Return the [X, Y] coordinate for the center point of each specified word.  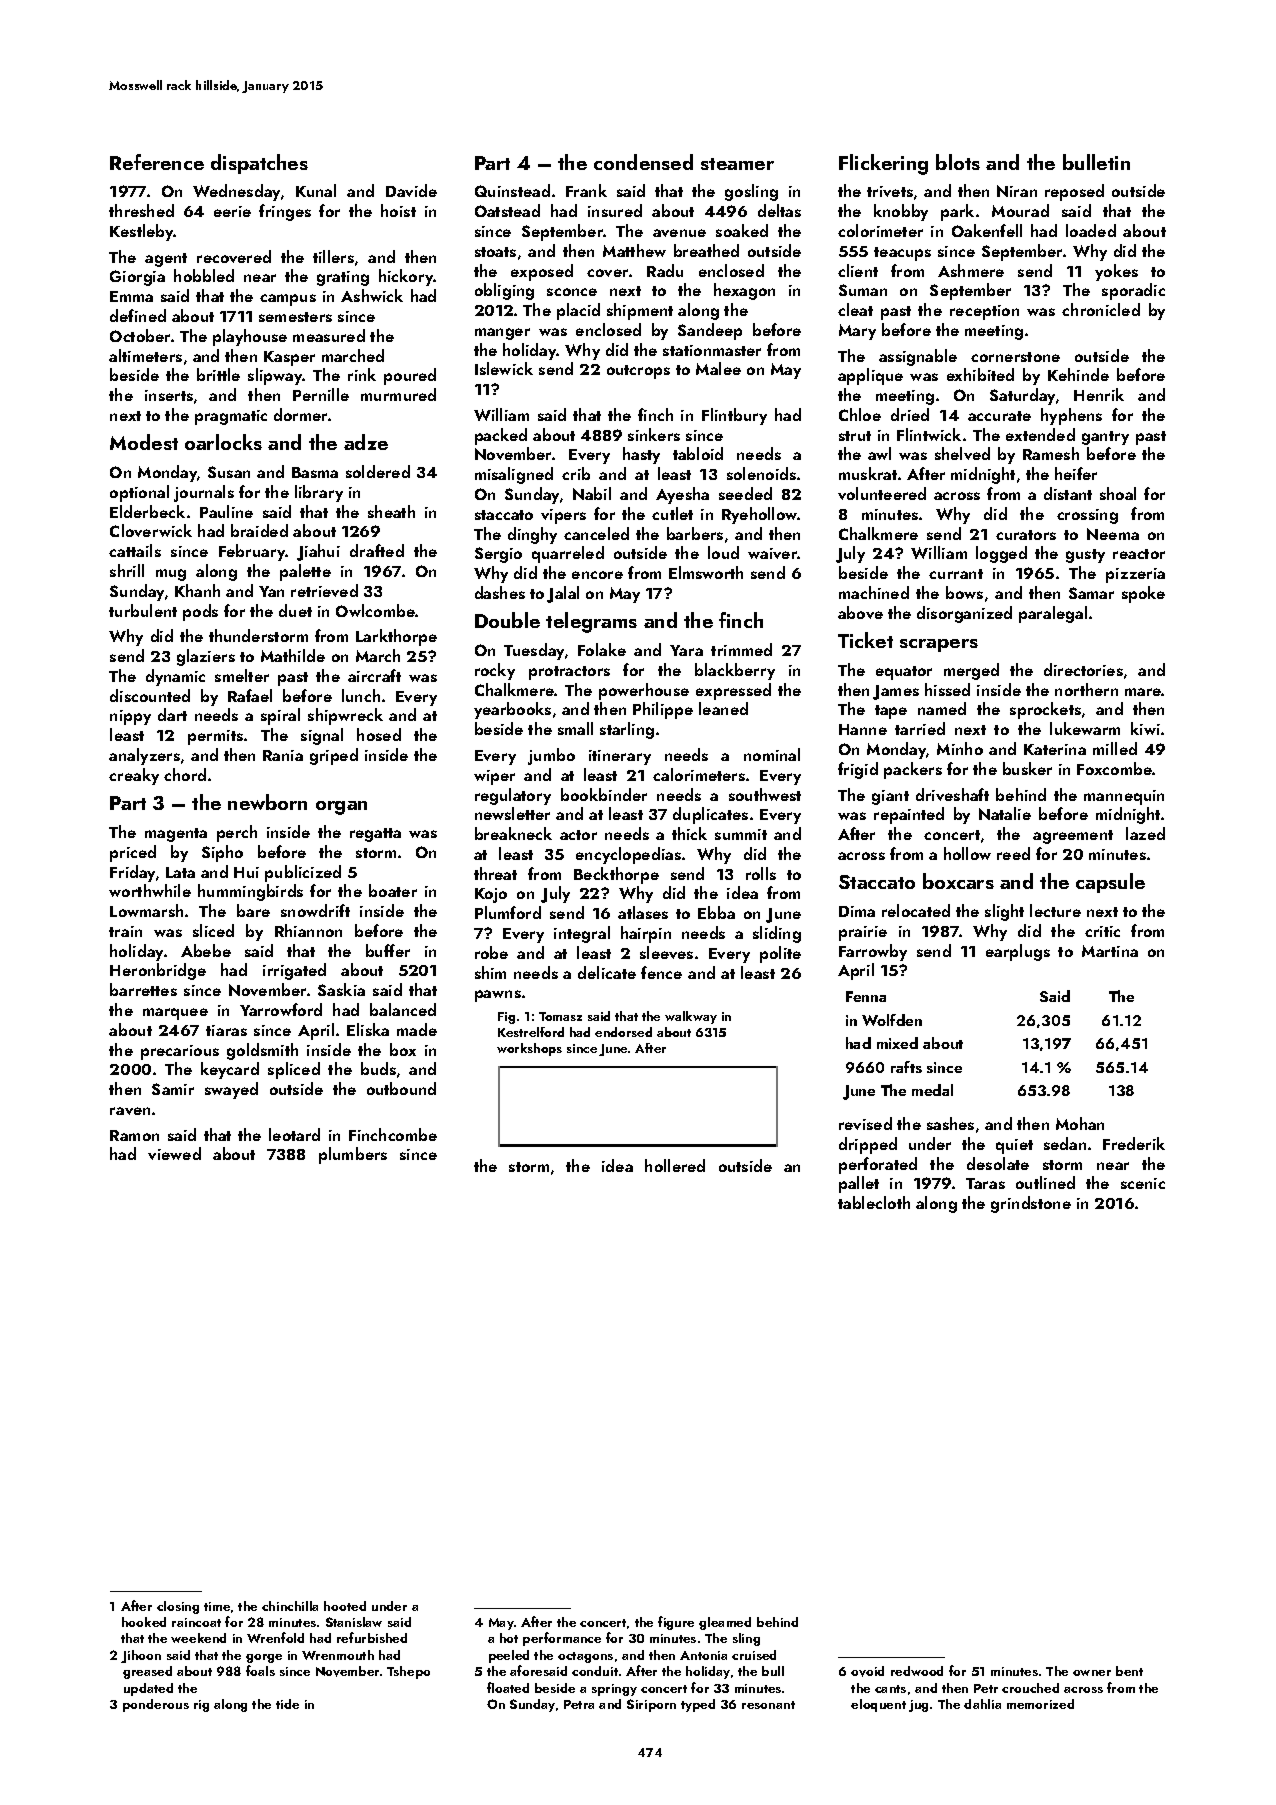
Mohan [1080, 1123]
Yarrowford [281, 1009]
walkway [691, 1017]
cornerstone [1015, 357]
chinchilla [290, 1606]
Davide [411, 190]
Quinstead [512, 190]
